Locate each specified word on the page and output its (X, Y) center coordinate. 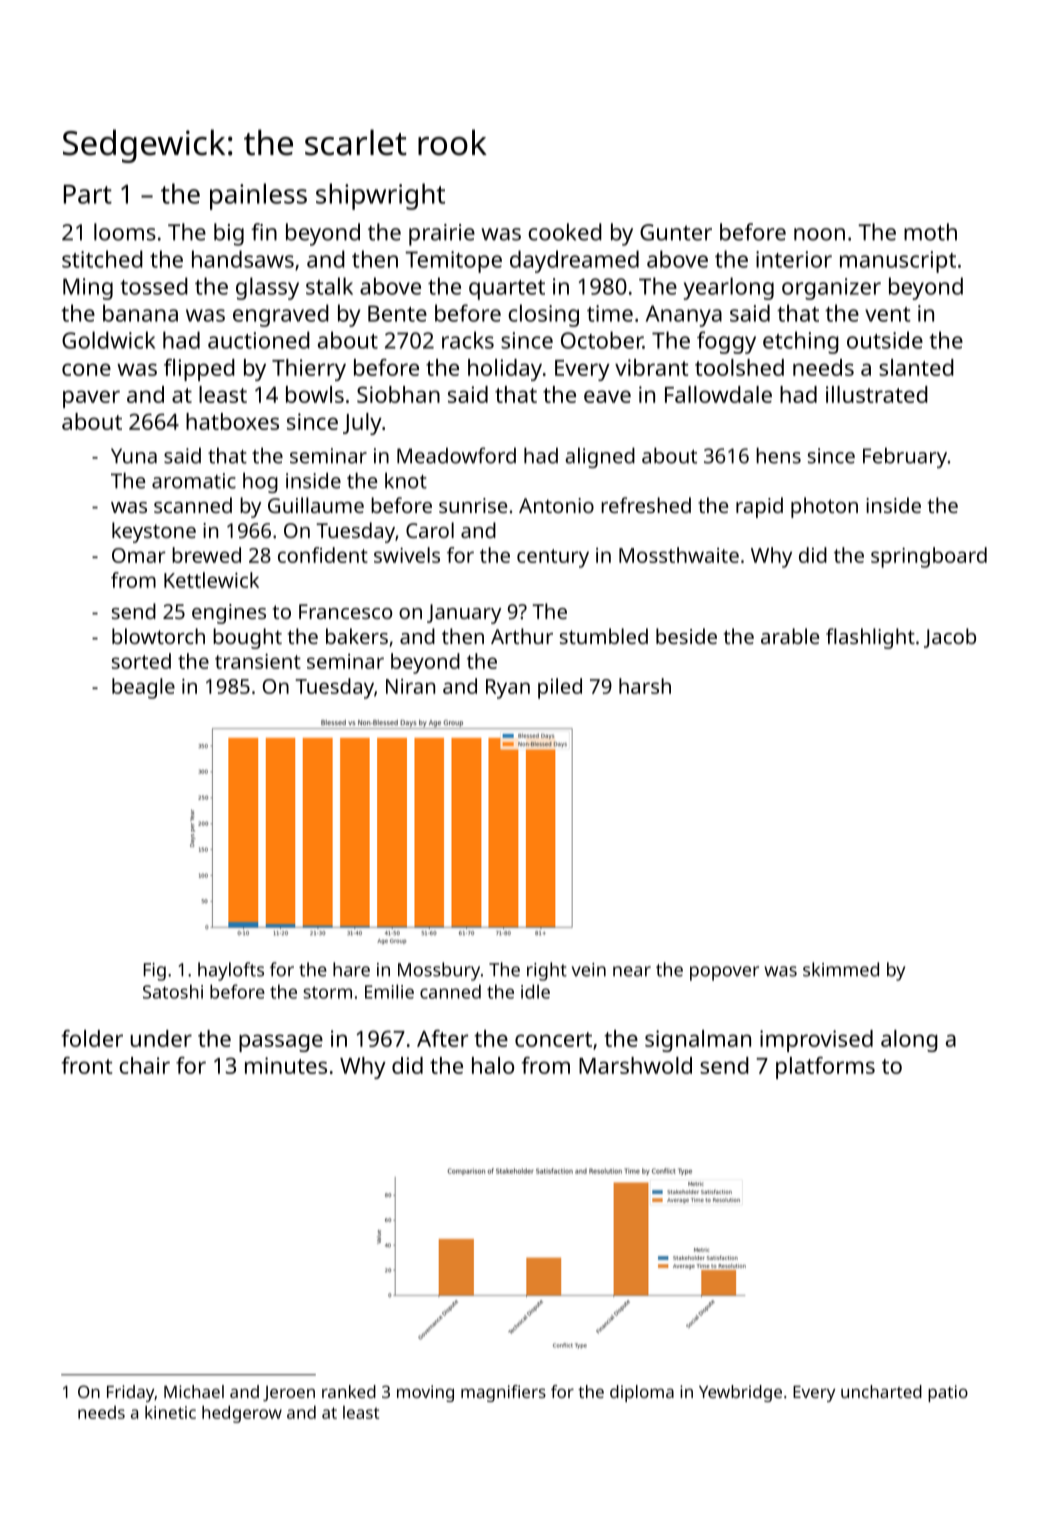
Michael (194, 1391)
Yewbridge (740, 1393)
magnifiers (503, 1393)
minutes (286, 1065)
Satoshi (173, 991)
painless (258, 196)
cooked (565, 232)
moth (930, 232)
